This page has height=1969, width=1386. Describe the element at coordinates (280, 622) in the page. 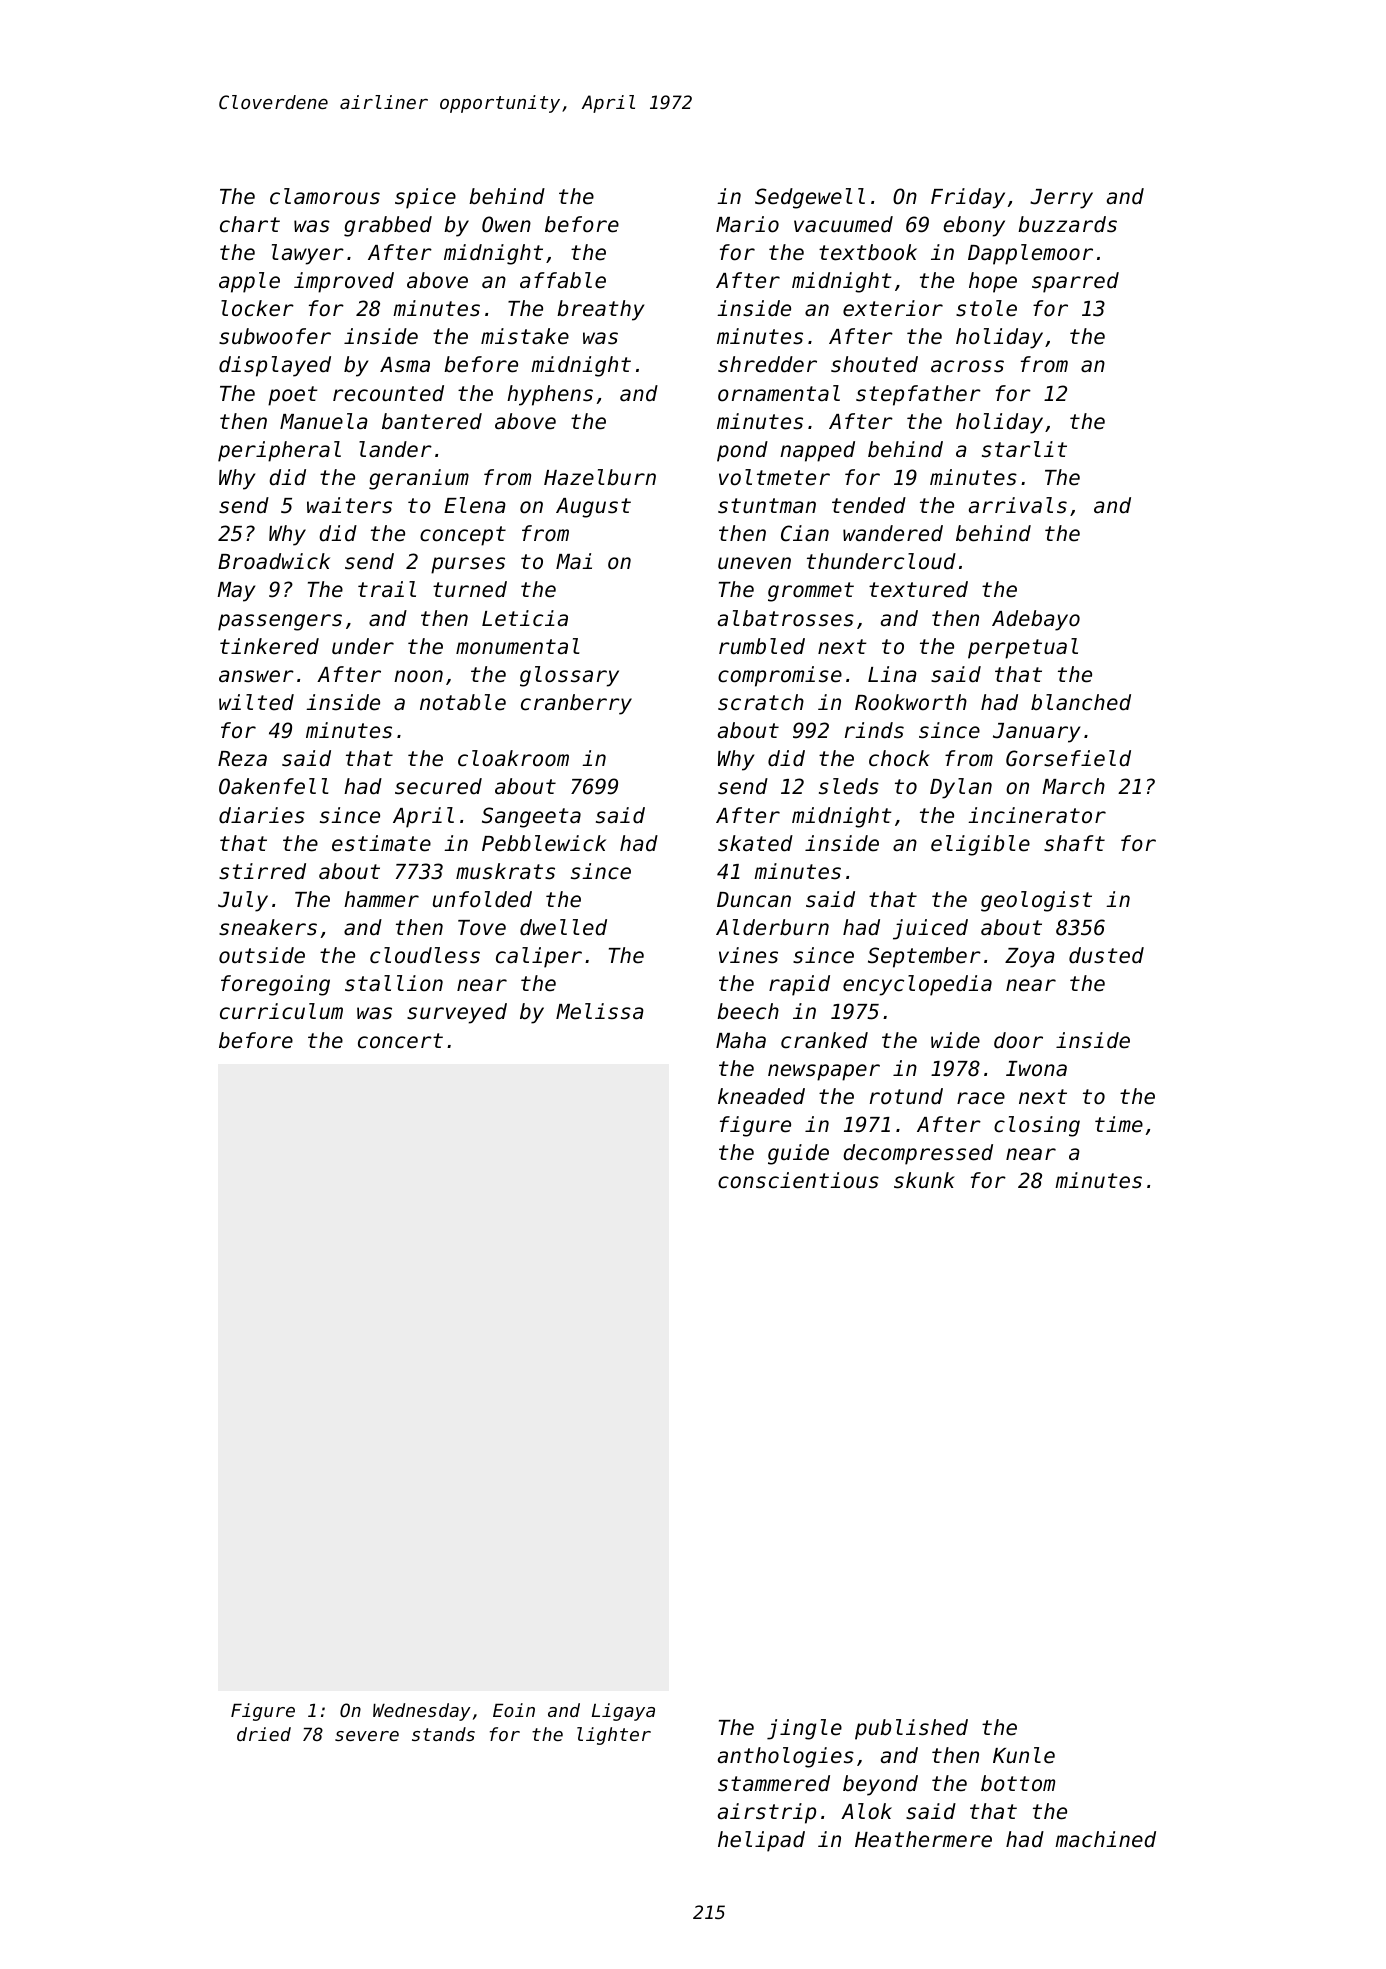

I see `passengers` at that location.
